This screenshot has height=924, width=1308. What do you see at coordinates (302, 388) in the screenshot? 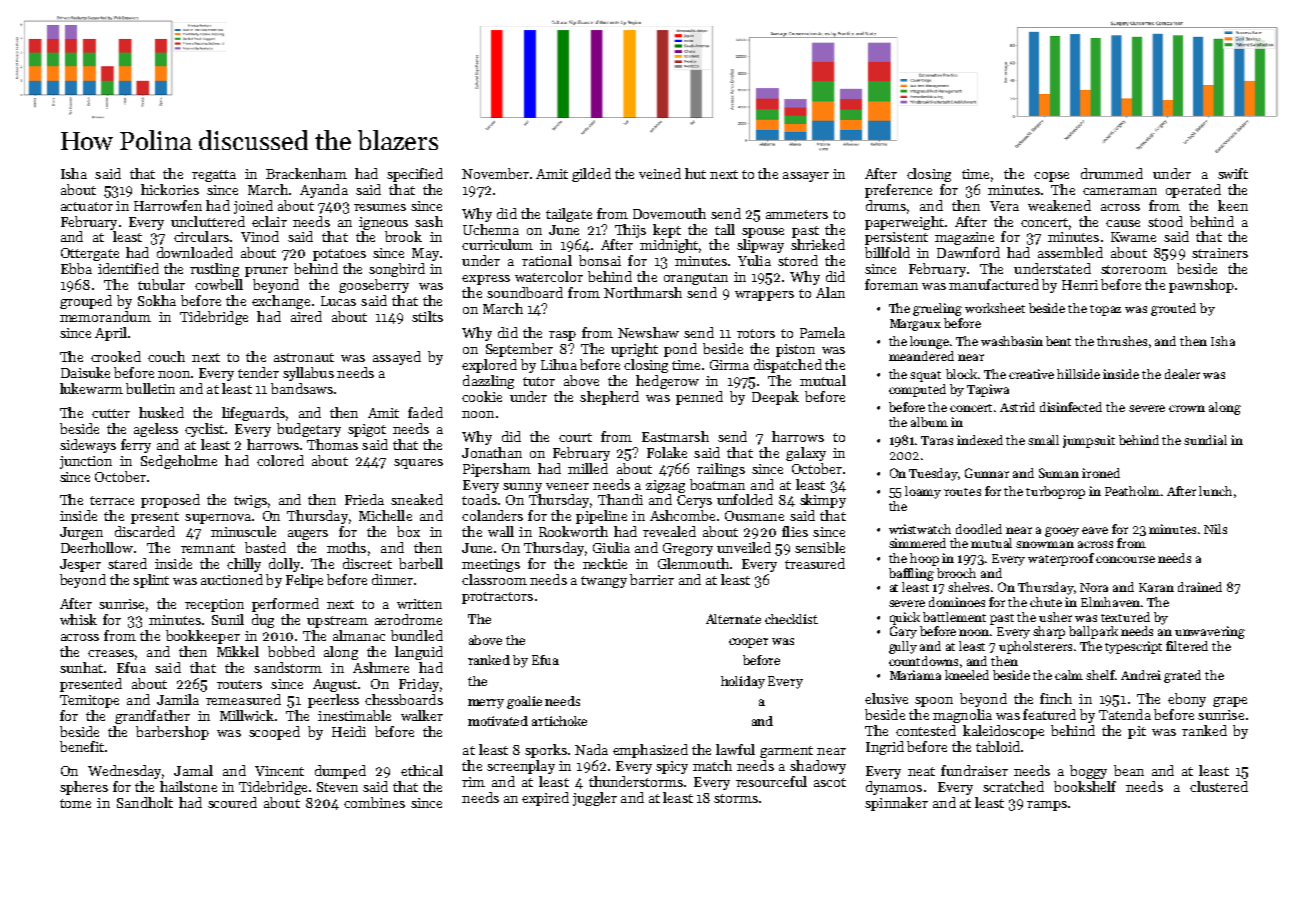
I see `bandsaws` at bounding box center [302, 388].
